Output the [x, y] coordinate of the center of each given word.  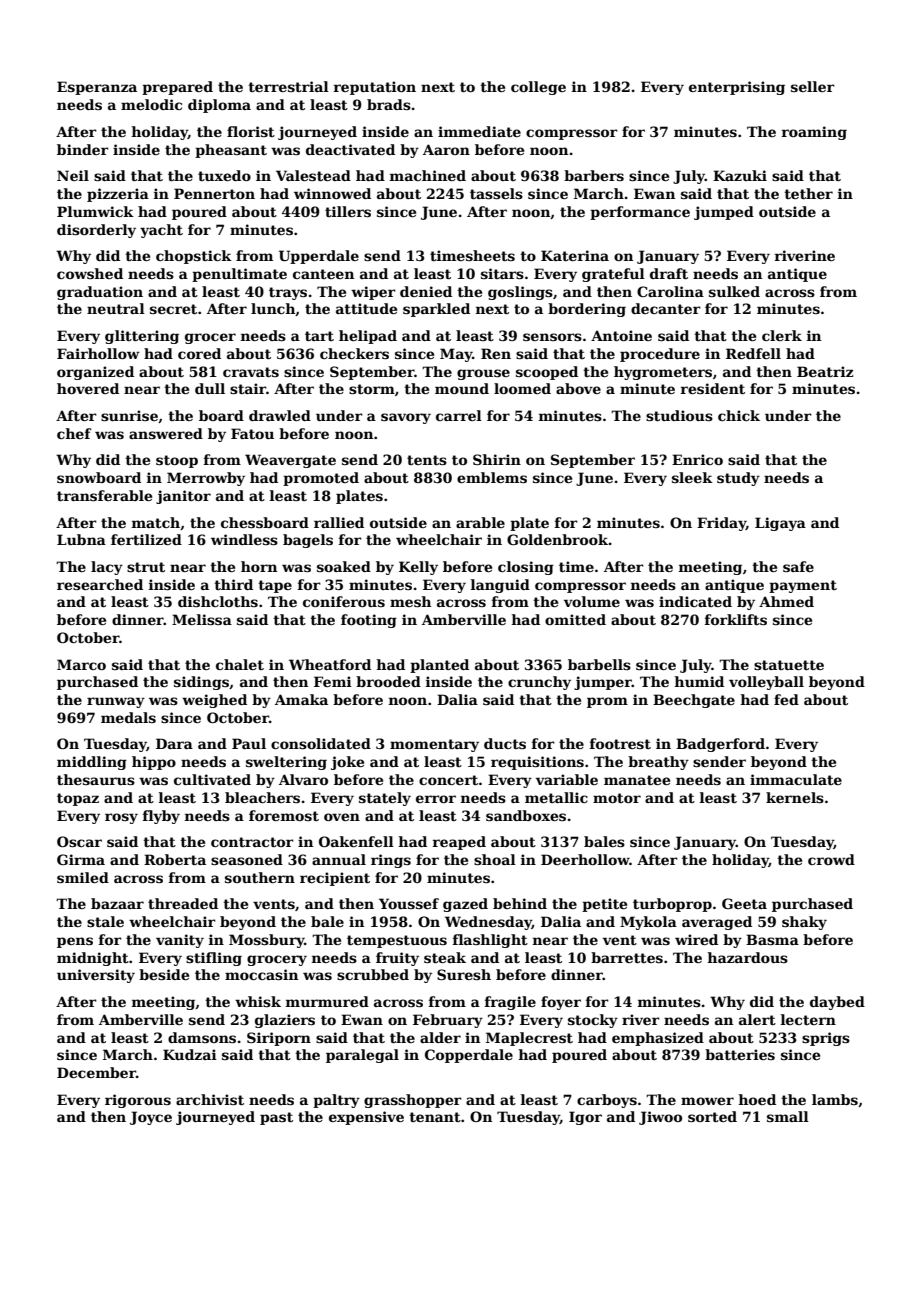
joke [347, 763]
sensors [552, 337]
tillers [348, 211]
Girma [81, 859]
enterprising [737, 88]
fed [786, 699]
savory [406, 418]
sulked [734, 291]
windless [244, 539]
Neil [73, 175]
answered [166, 433]
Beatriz [825, 371]
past [276, 1118]
